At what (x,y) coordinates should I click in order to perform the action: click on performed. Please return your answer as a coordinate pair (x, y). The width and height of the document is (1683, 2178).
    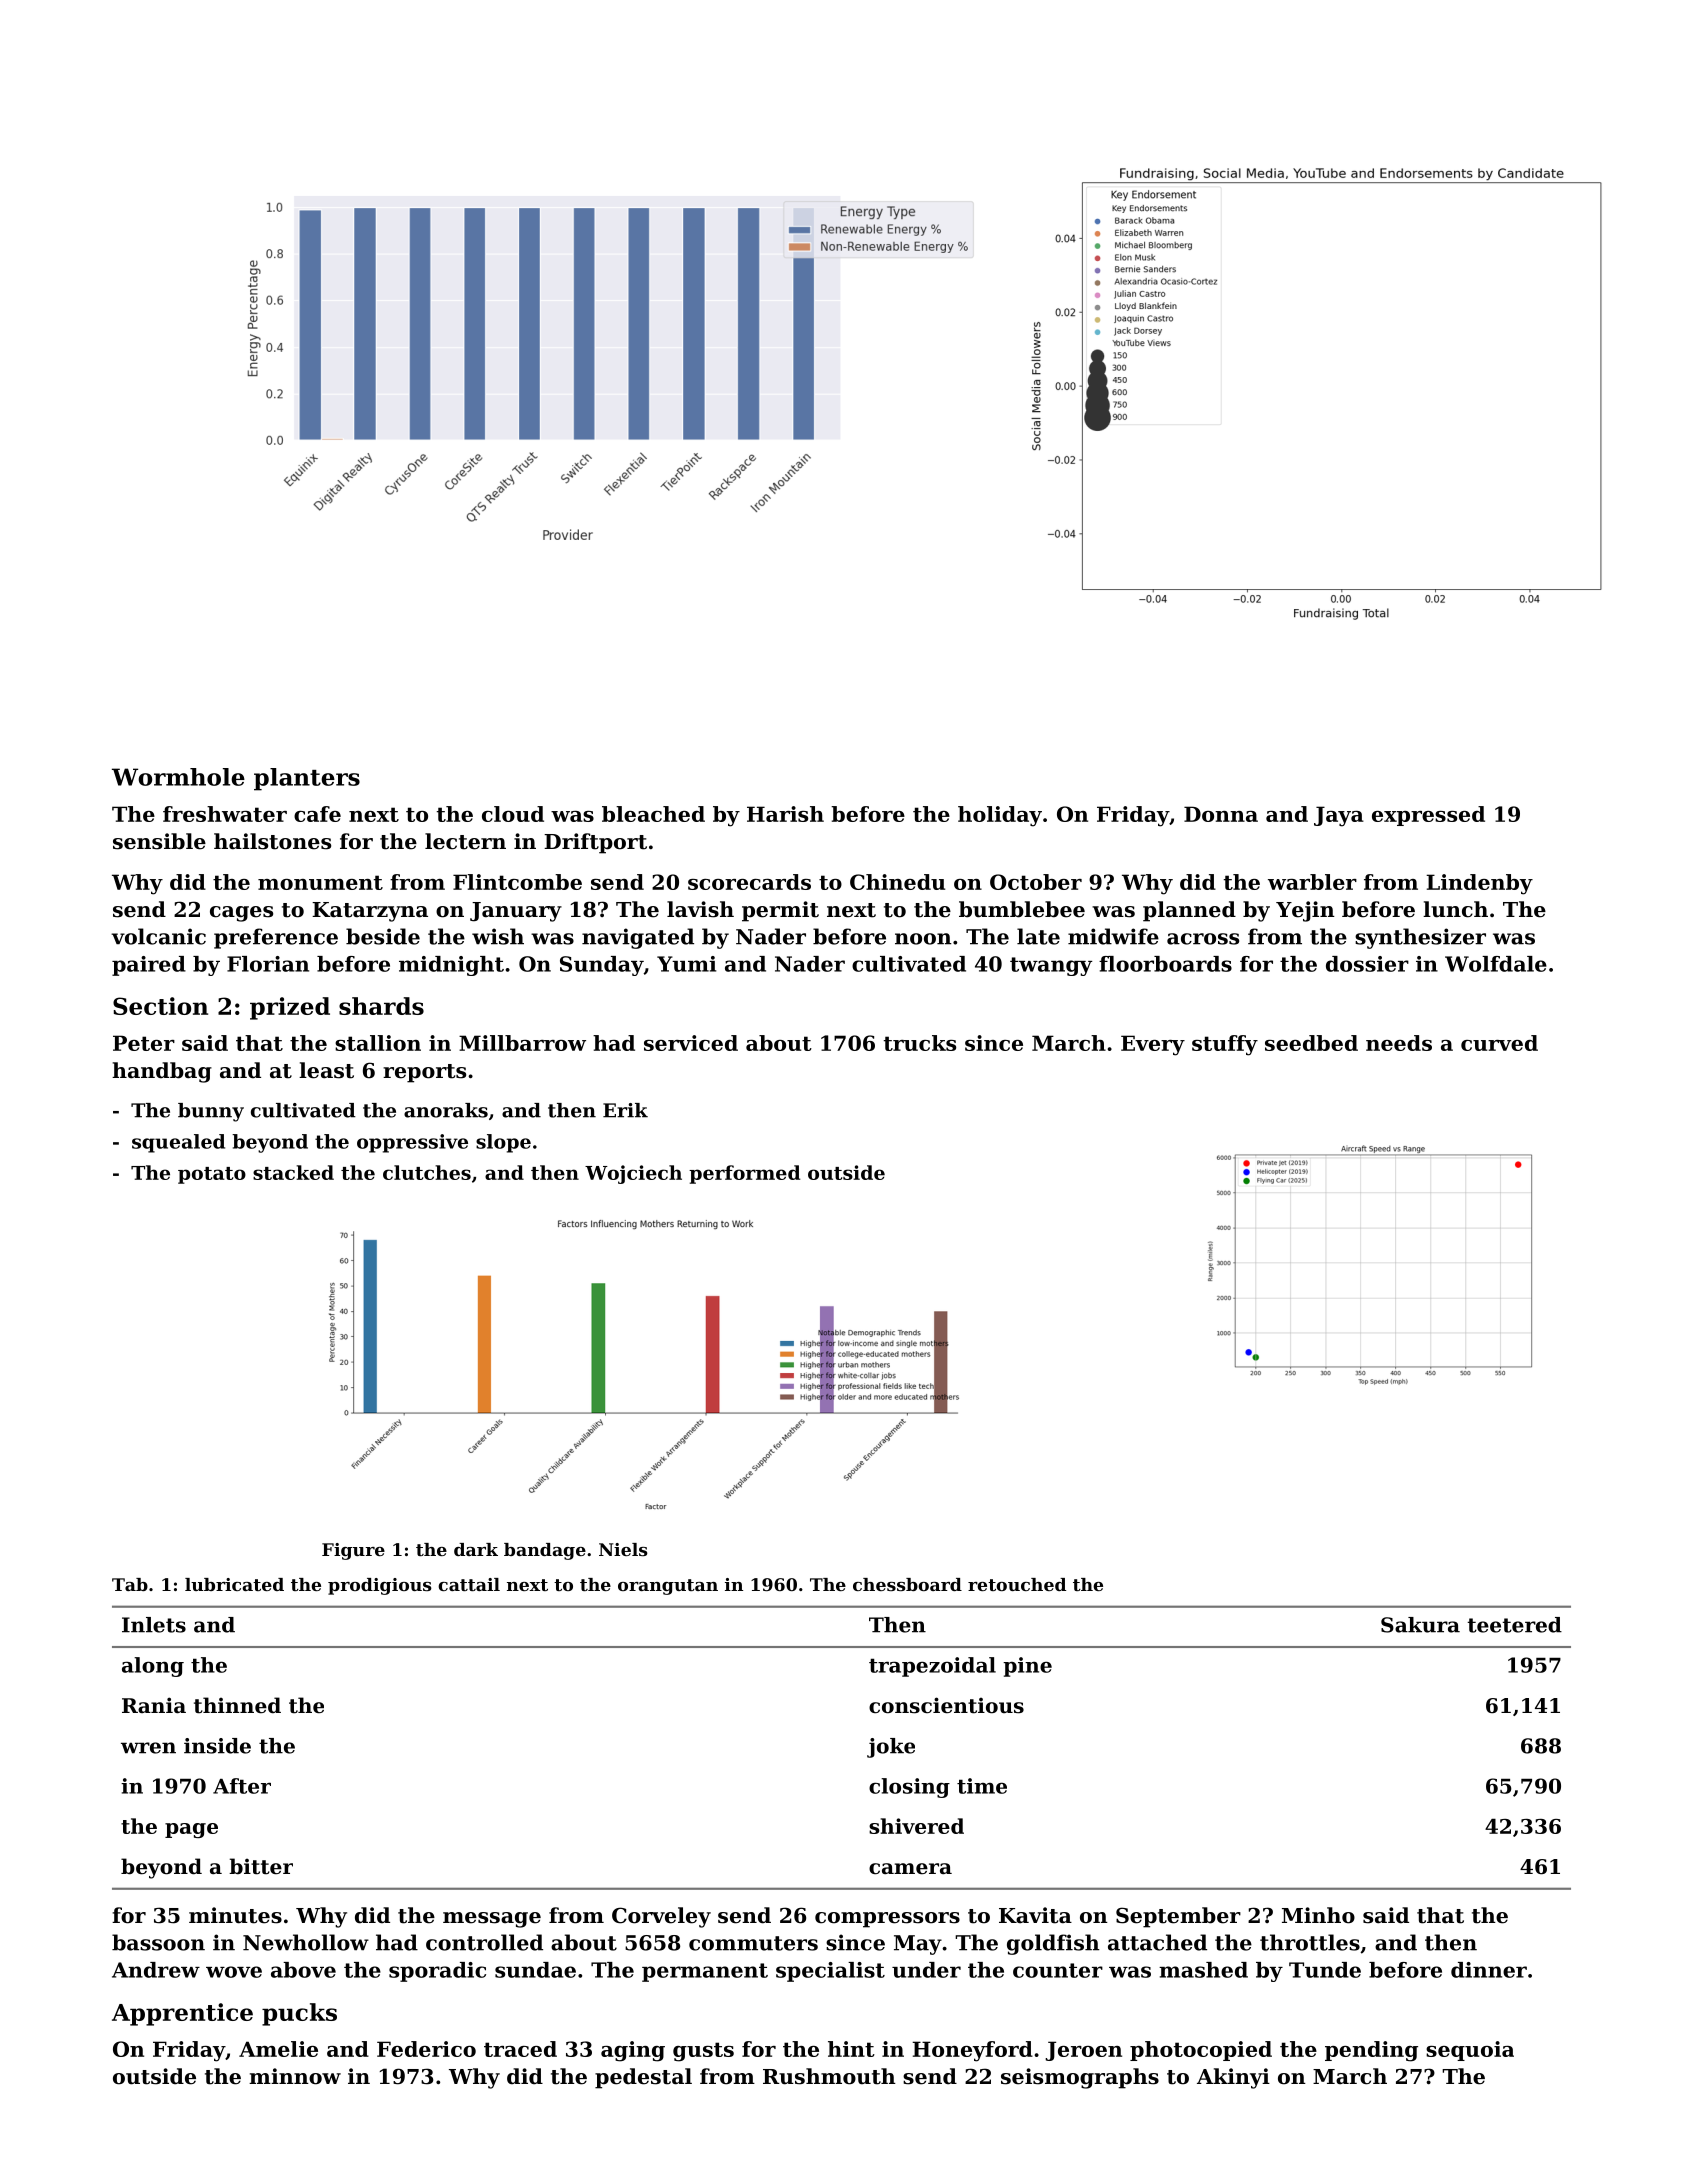
    Looking at the image, I should click on (744, 1174).
